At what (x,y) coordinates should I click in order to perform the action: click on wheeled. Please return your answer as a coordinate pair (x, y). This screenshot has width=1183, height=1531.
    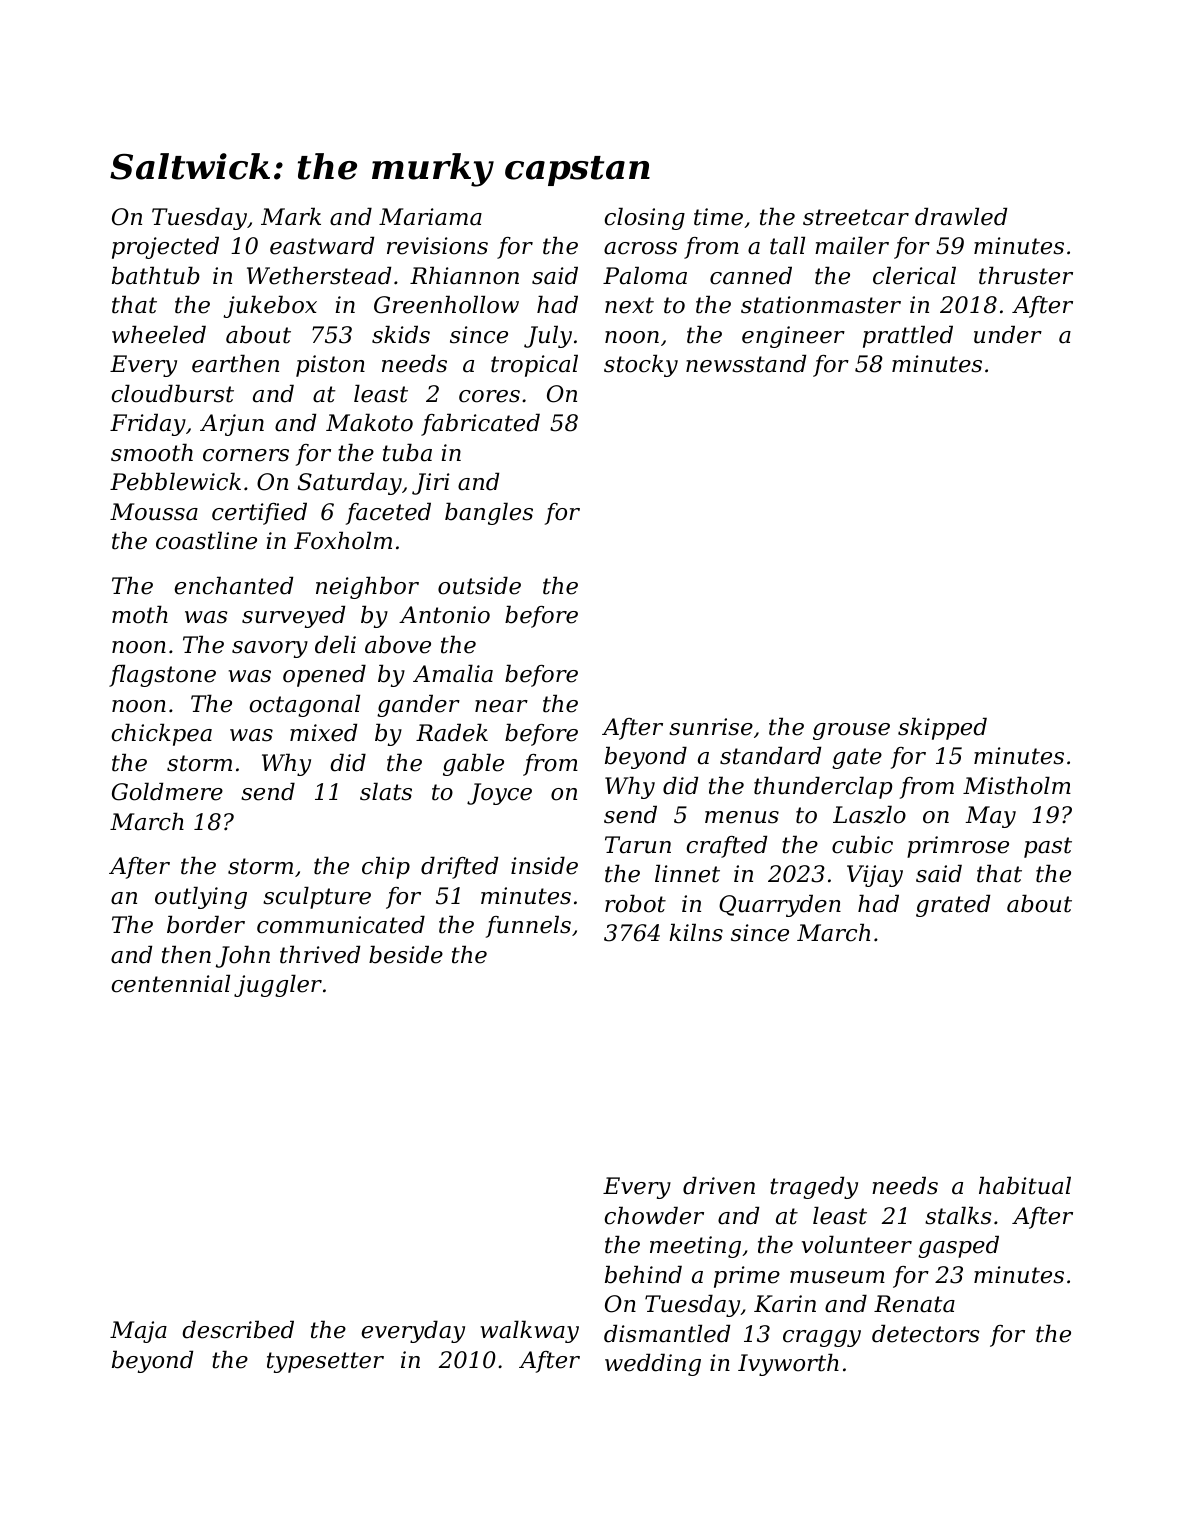
    Looking at the image, I should click on (159, 334).
